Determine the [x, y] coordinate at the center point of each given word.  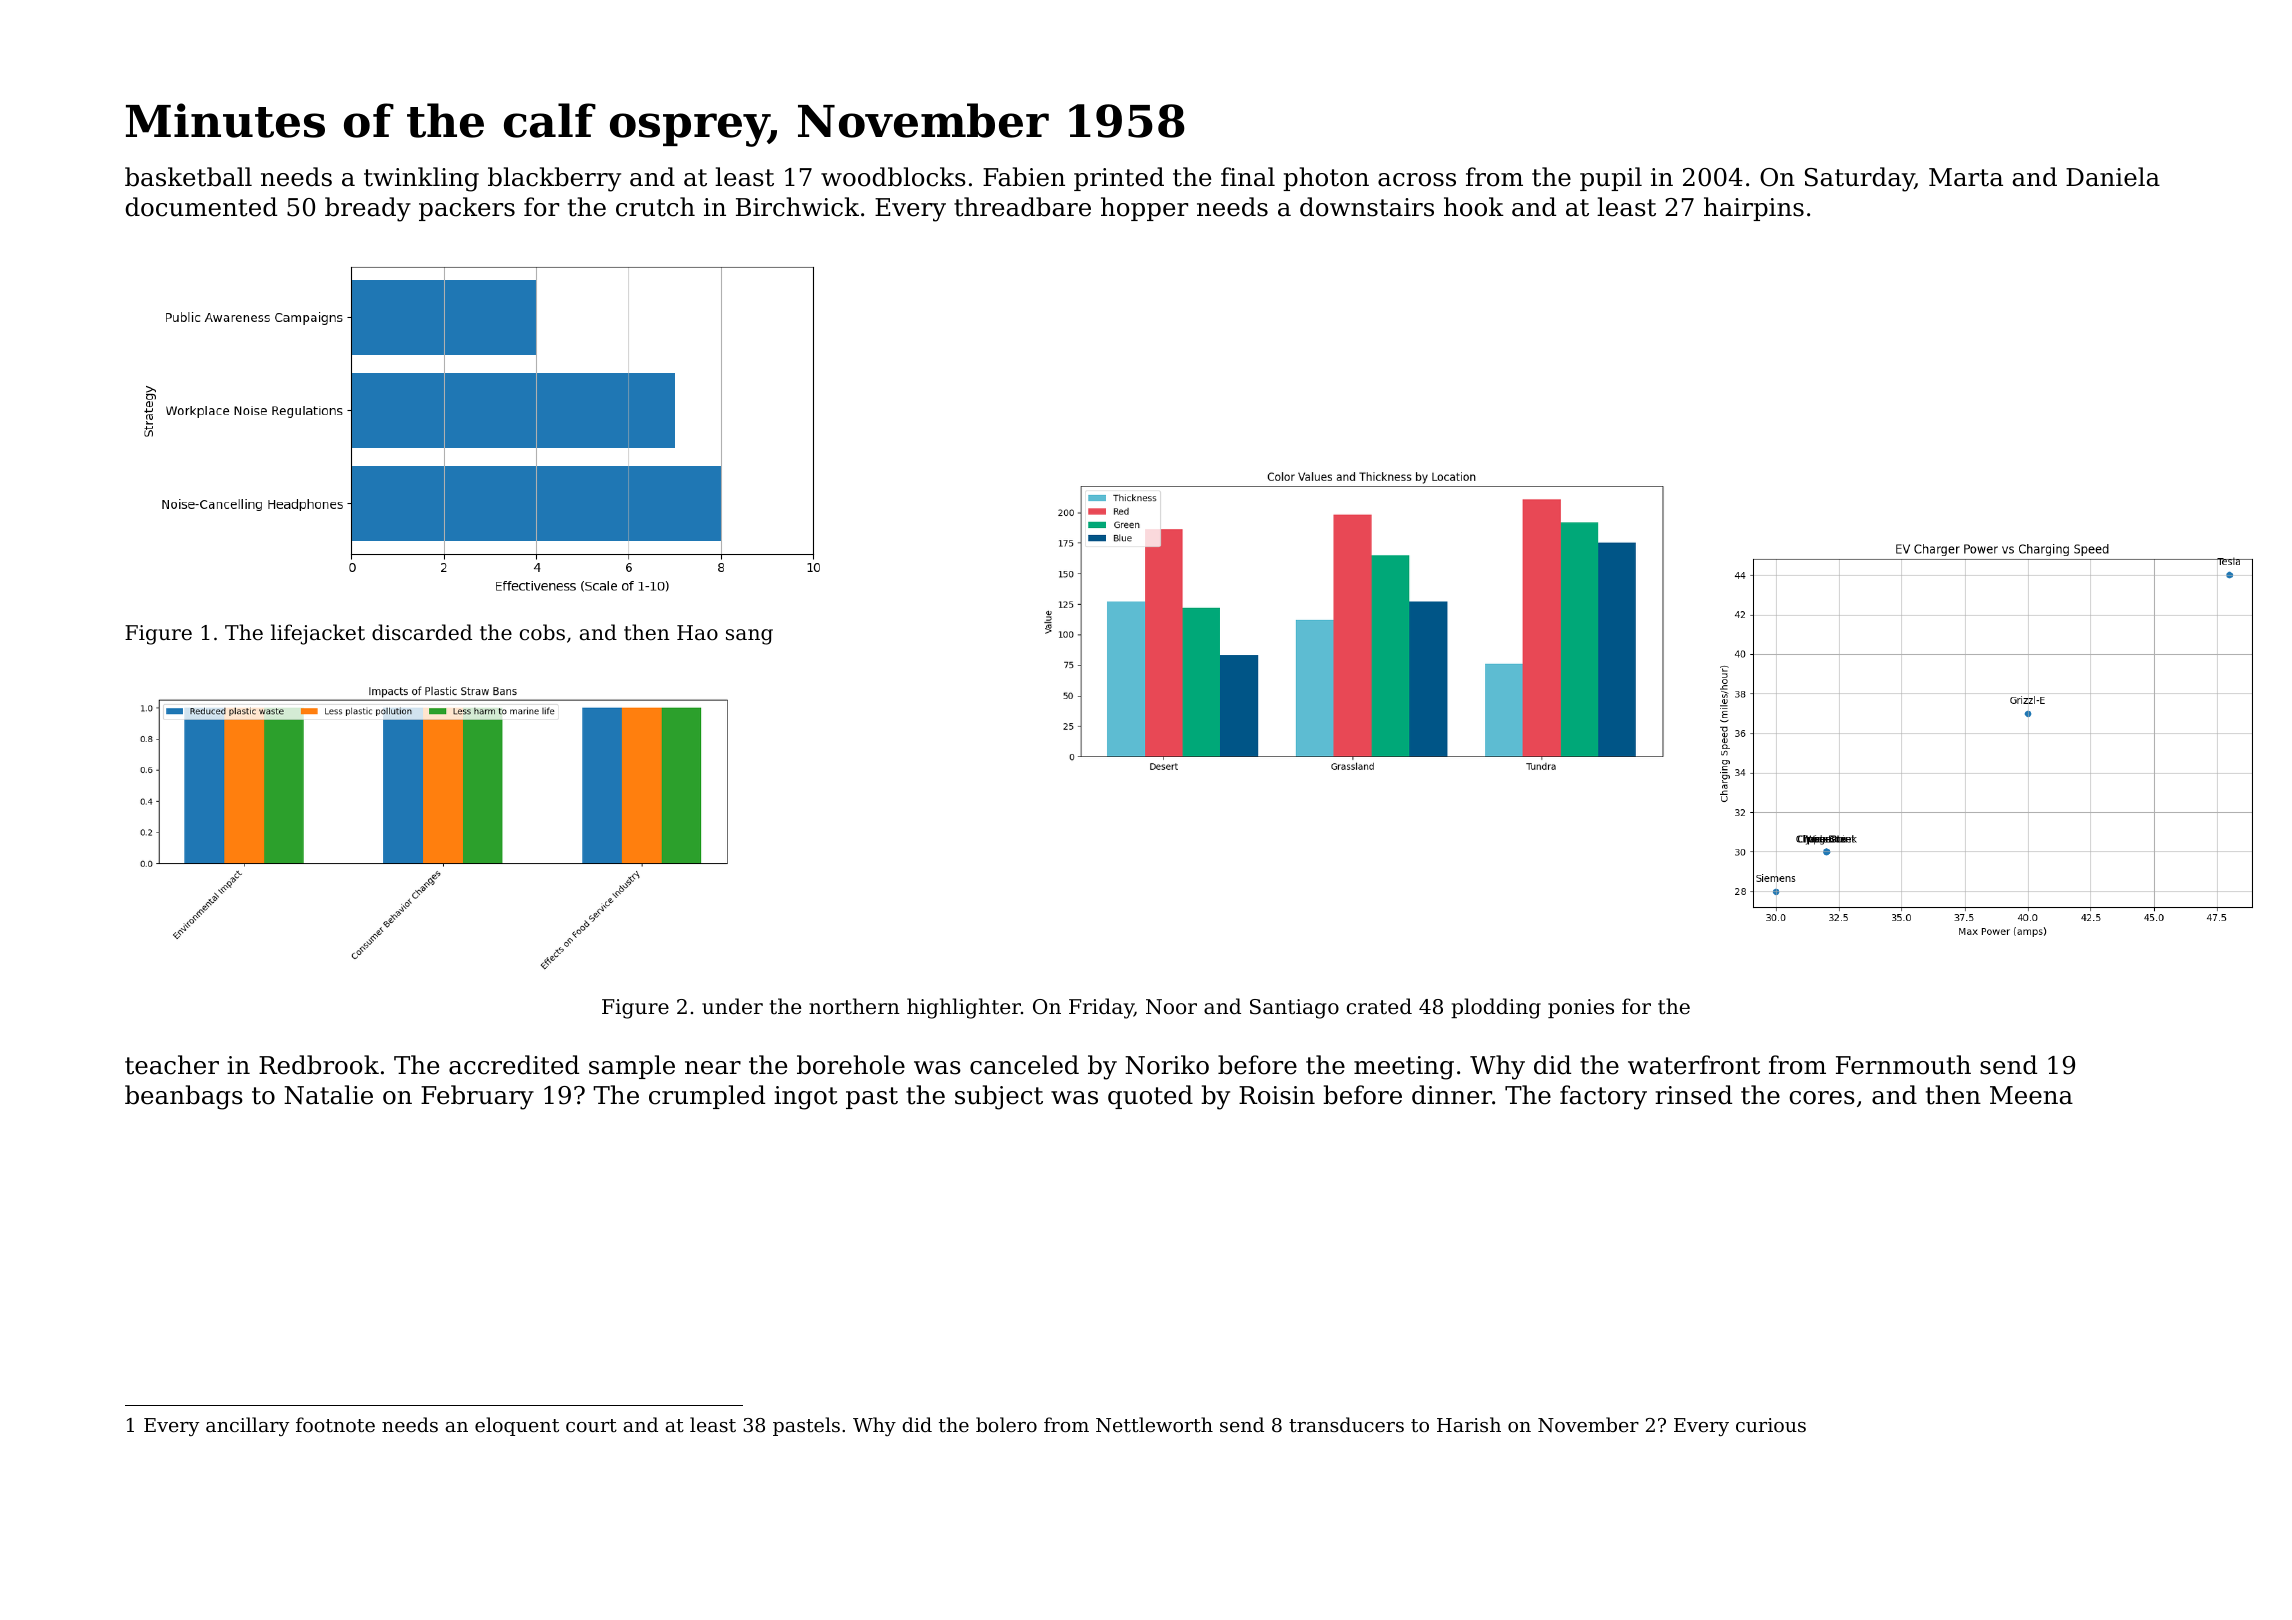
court [591, 1425]
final [1248, 177]
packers [467, 209]
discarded [422, 632]
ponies [1581, 1008]
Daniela [2113, 177]
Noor [1171, 1007]
